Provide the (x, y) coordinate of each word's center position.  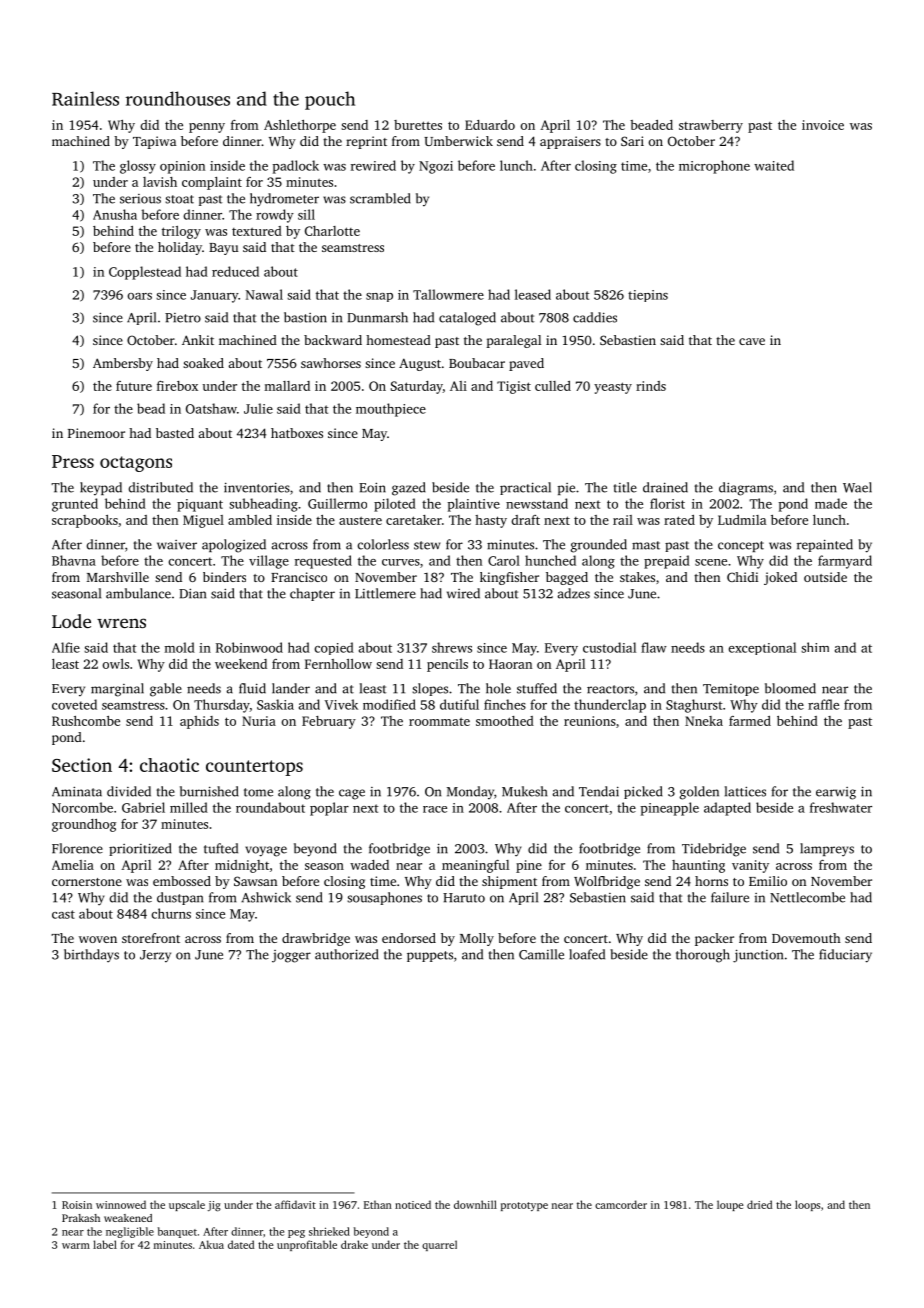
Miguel (203, 521)
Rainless (85, 98)
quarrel (439, 1245)
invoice (823, 125)
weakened (128, 1218)
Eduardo (490, 125)
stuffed (537, 688)
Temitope (731, 690)
